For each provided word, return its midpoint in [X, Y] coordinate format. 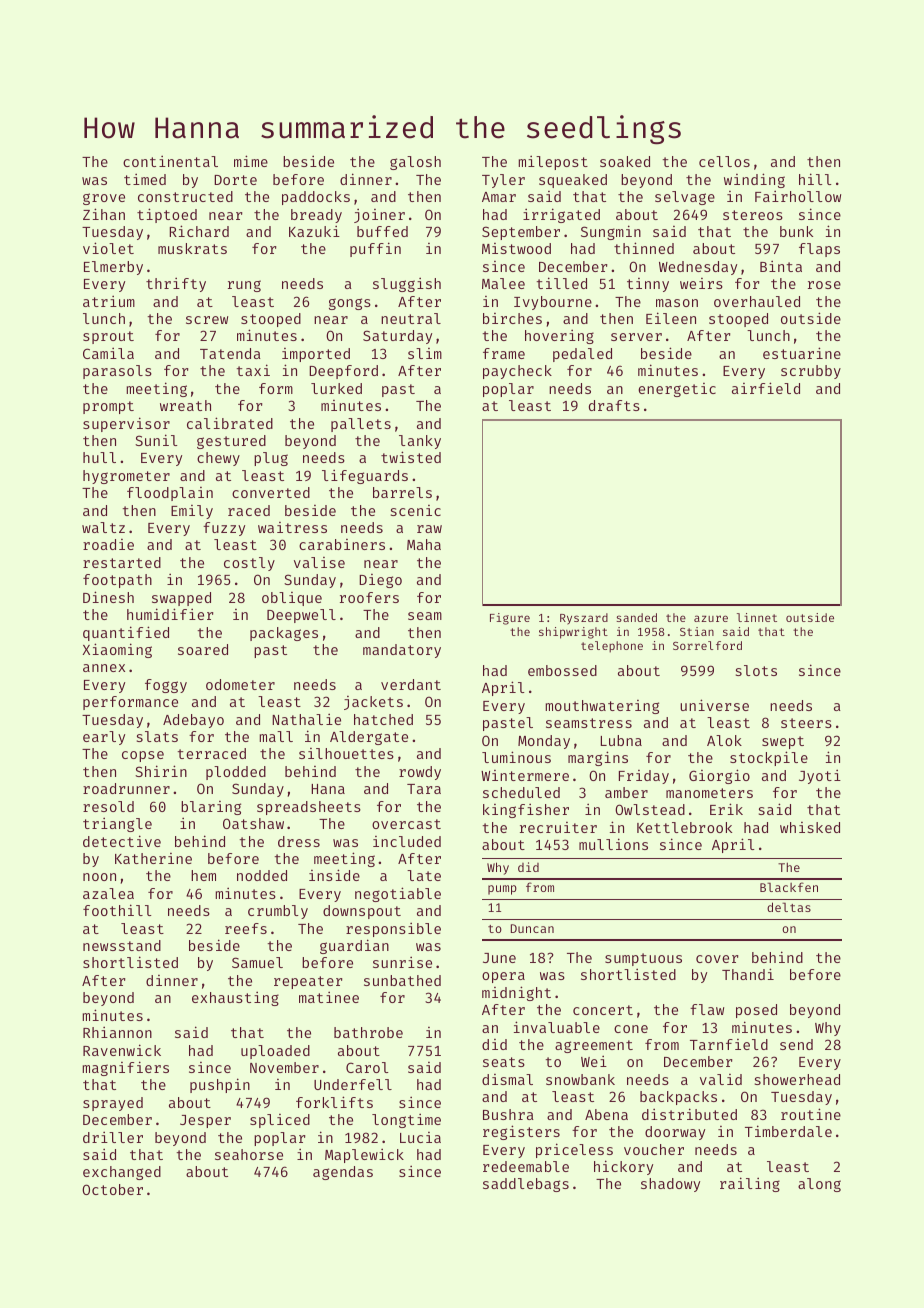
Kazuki [314, 231]
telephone [612, 647]
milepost [553, 162]
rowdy [420, 773]
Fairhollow [798, 196]
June [499, 958]
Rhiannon [117, 1032]
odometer [240, 684]
